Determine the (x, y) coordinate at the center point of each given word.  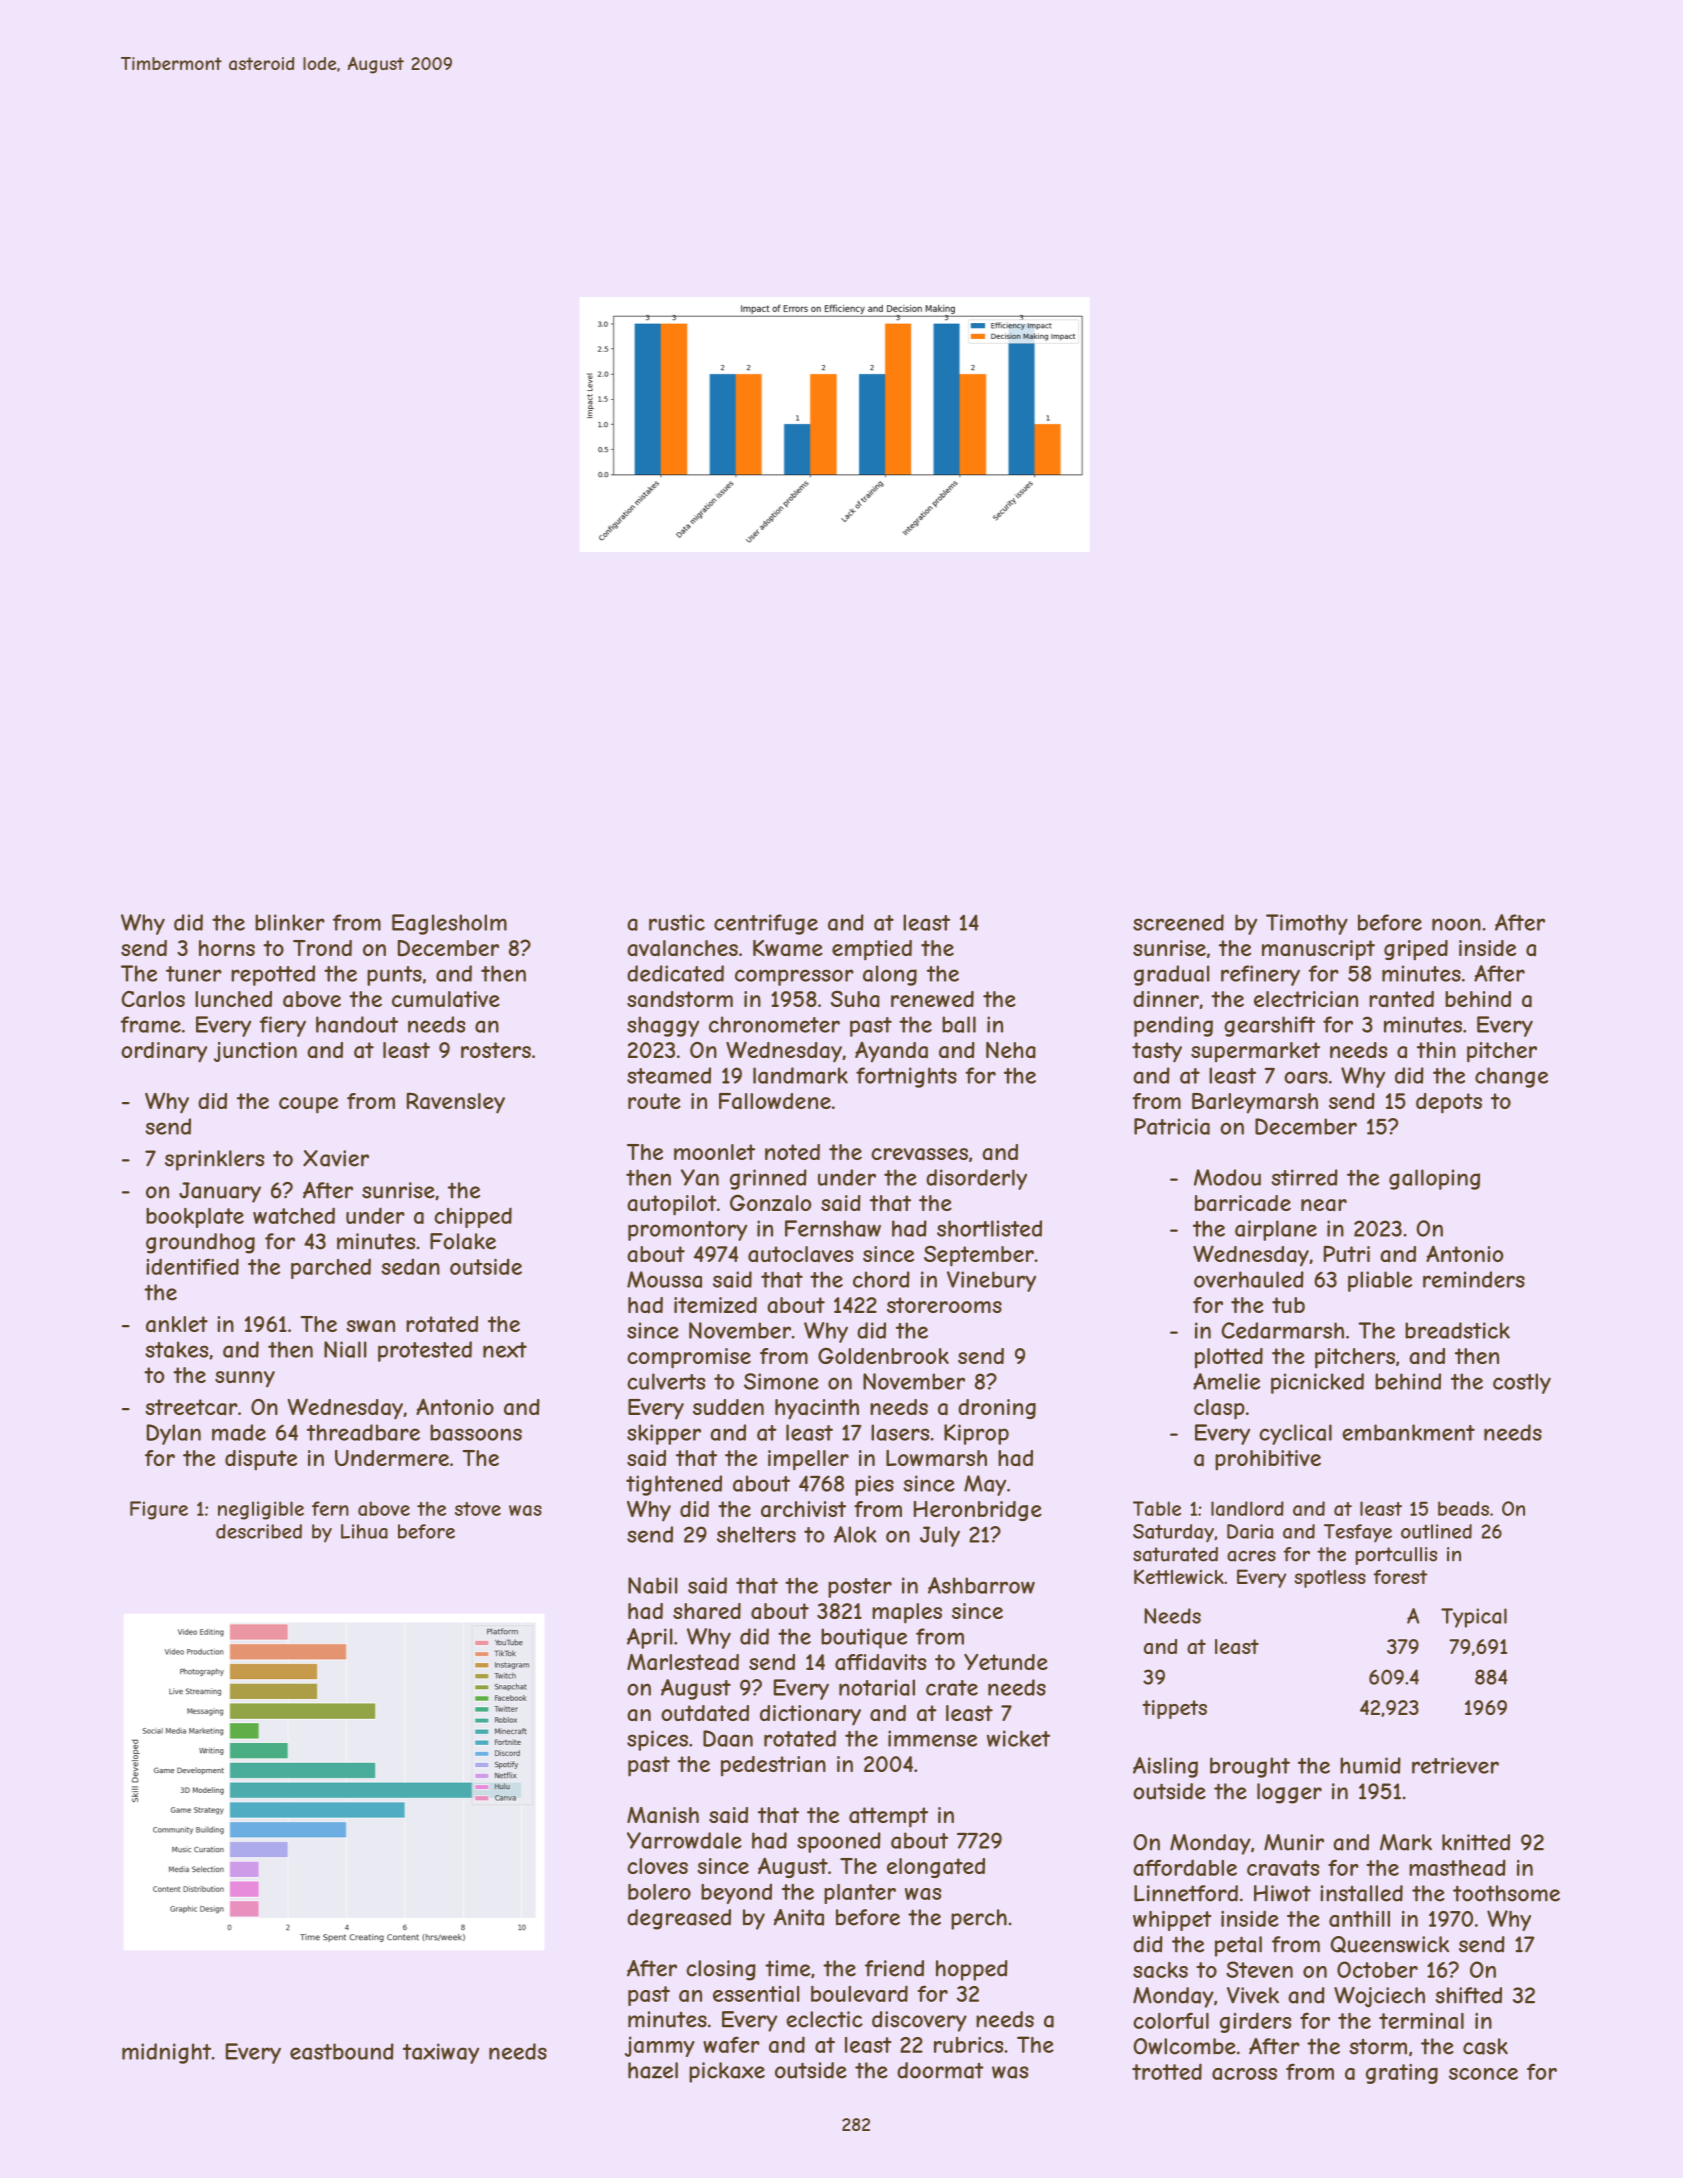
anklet (177, 1324)
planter (860, 1894)
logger (1289, 1793)
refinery (1260, 975)
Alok (855, 1534)
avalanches (682, 948)
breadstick (1457, 1330)
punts (394, 976)
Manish (663, 1815)
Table (1157, 1508)
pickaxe (727, 2072)
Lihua (364, 1531)
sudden (728, 1407)
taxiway (441, 2053)
